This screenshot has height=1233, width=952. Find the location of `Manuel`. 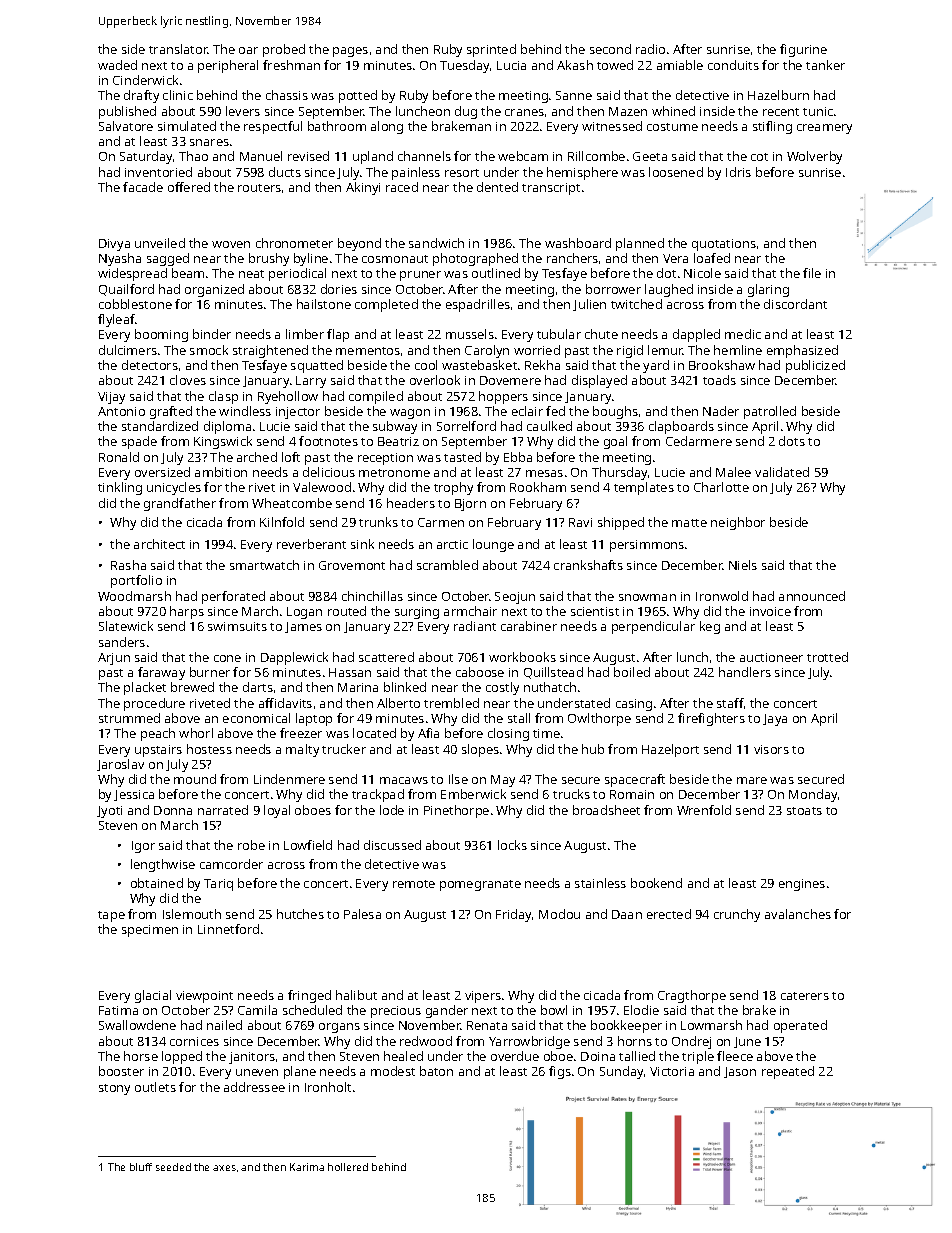

Manuel is located at coordinates (261, 156).
